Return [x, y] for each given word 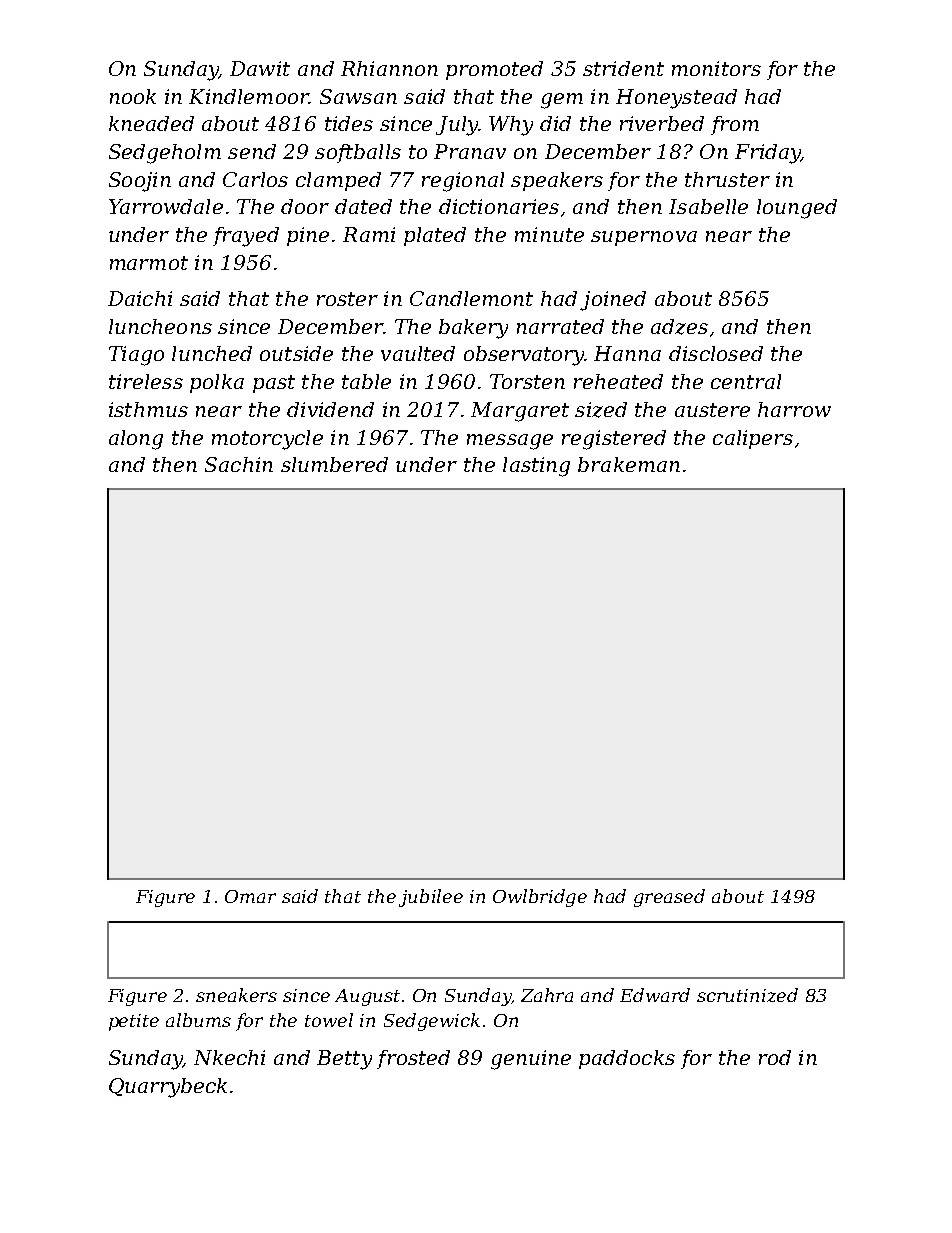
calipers [753, 439]
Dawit [260, 68]
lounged [797, 209]
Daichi [140, 298]
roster [347, 299]
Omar [250, 896]
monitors [716, 68]
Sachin [239, 464]
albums [198, 1020]
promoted [494, 70]
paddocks [627, 1059]
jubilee [431, 898]
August [367, 997]
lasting [536, 467]
